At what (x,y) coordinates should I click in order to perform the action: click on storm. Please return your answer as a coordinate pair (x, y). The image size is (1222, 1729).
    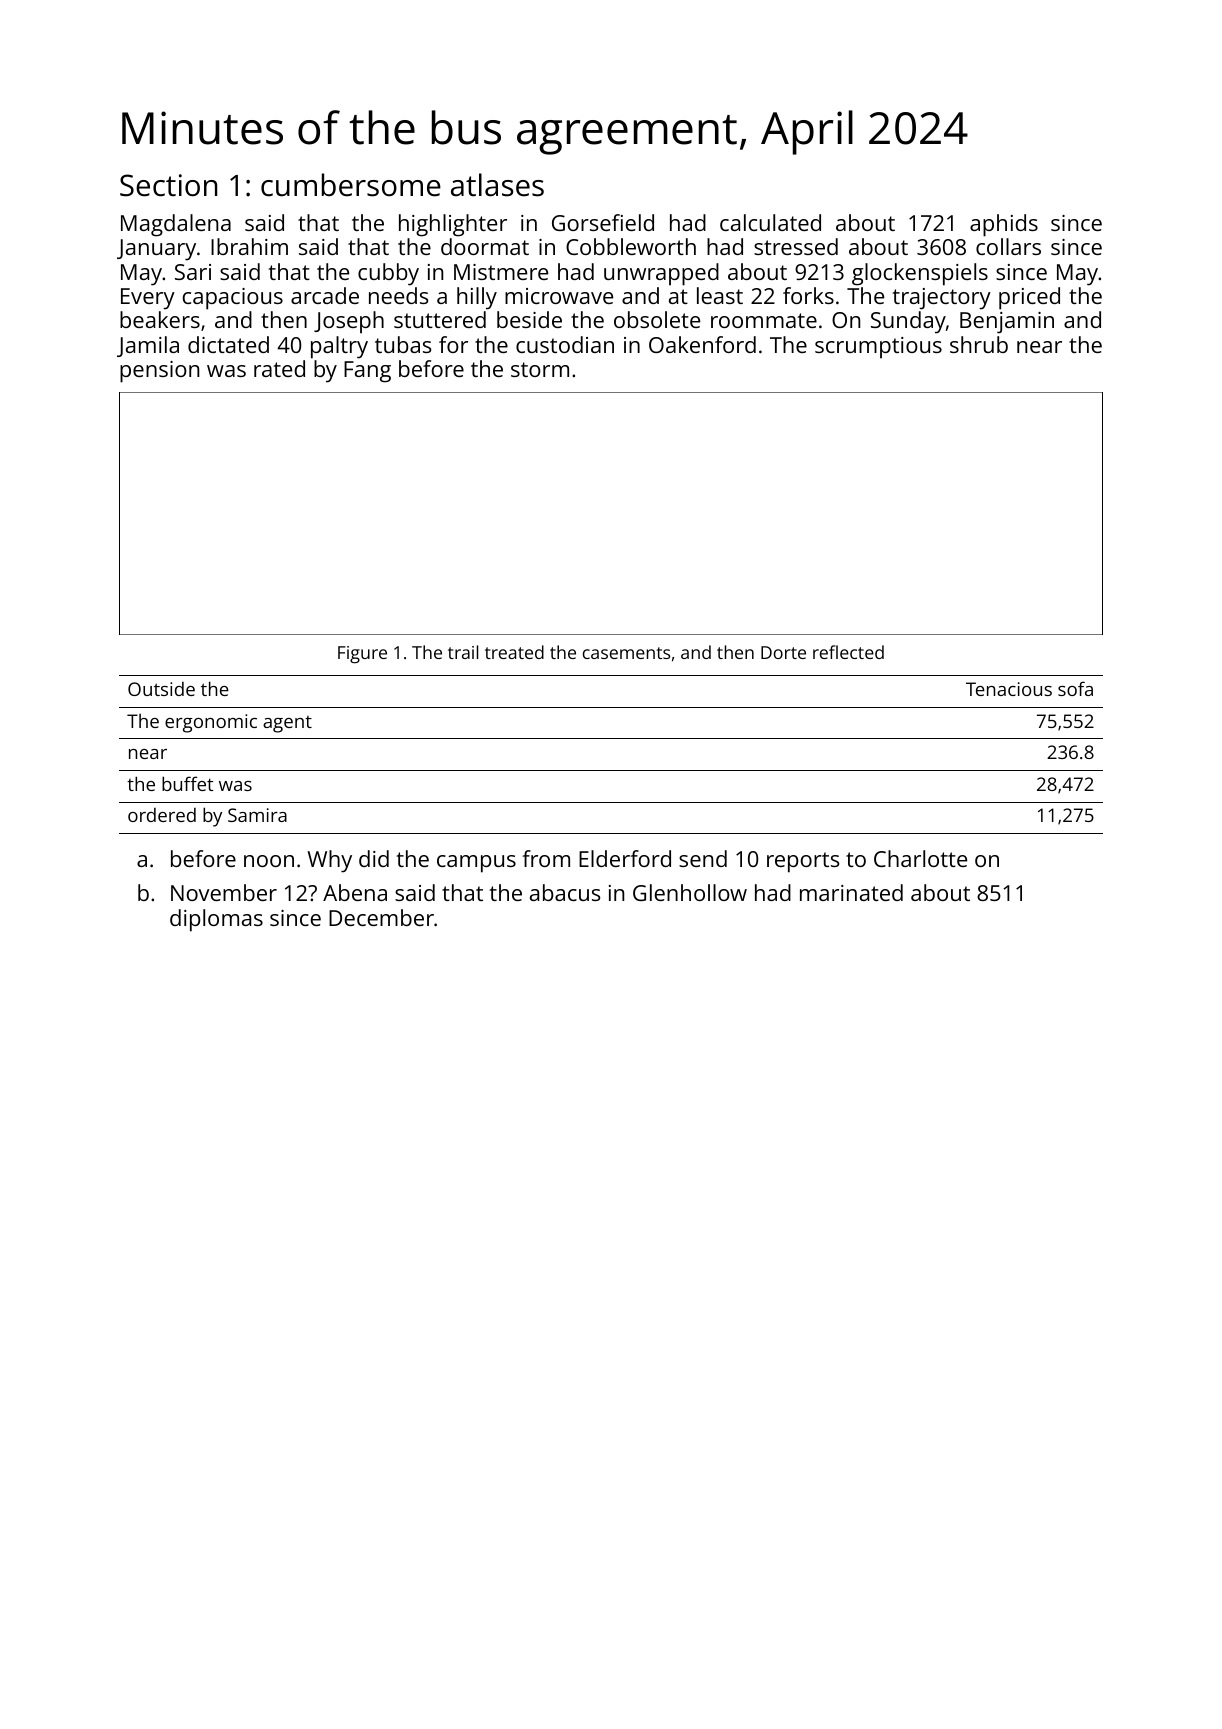
    Looking at the image, I should click on (540, 369).
